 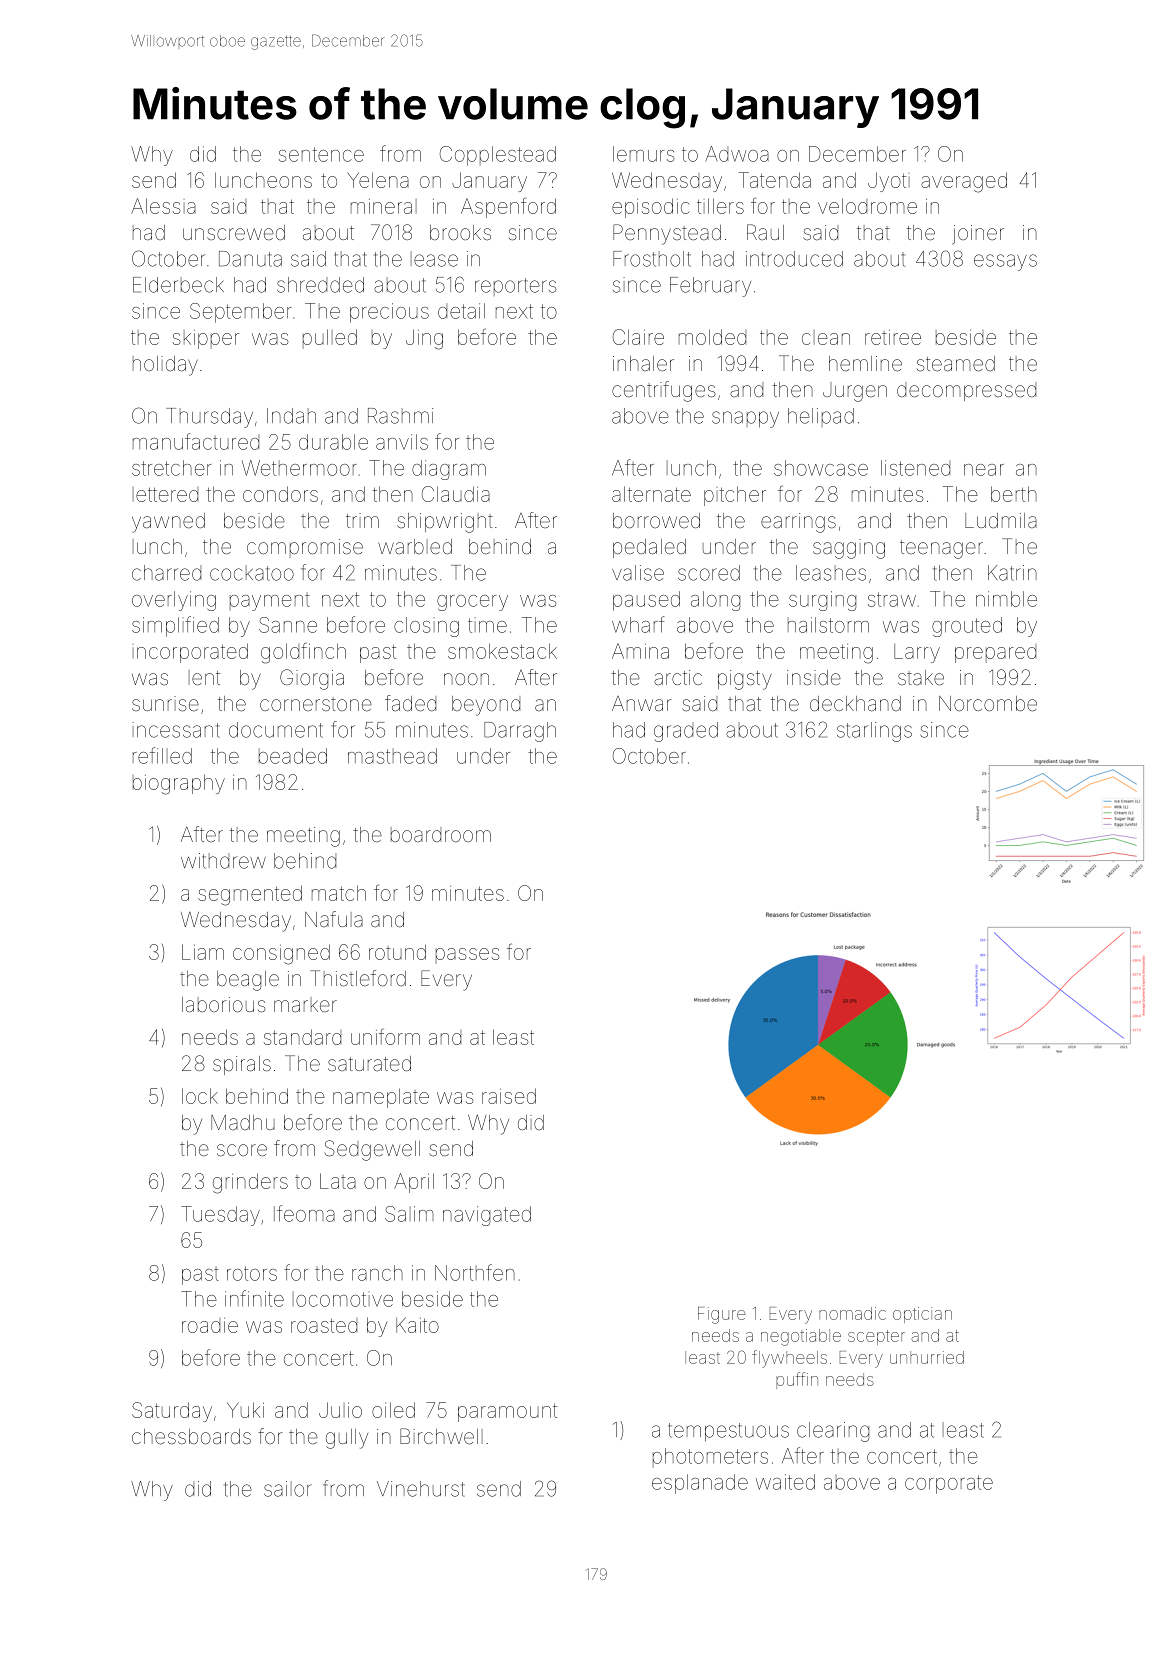 What do you see at coordinates (250, 1183) in the document?
I see `grinders` at bounding box center [250, 1183].
